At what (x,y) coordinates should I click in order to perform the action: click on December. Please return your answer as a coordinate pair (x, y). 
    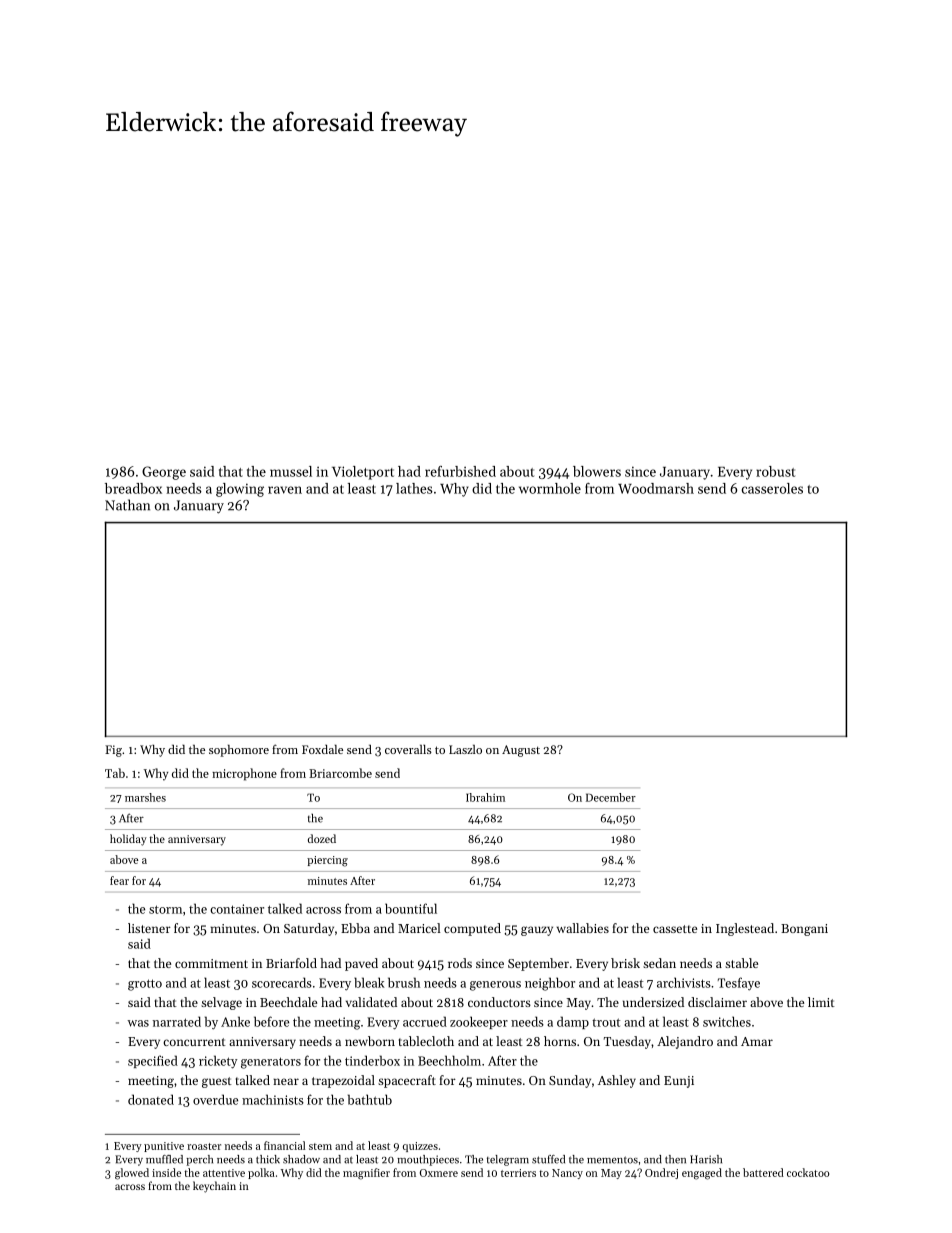
    Looking at the image, I should click on (611, 797).
